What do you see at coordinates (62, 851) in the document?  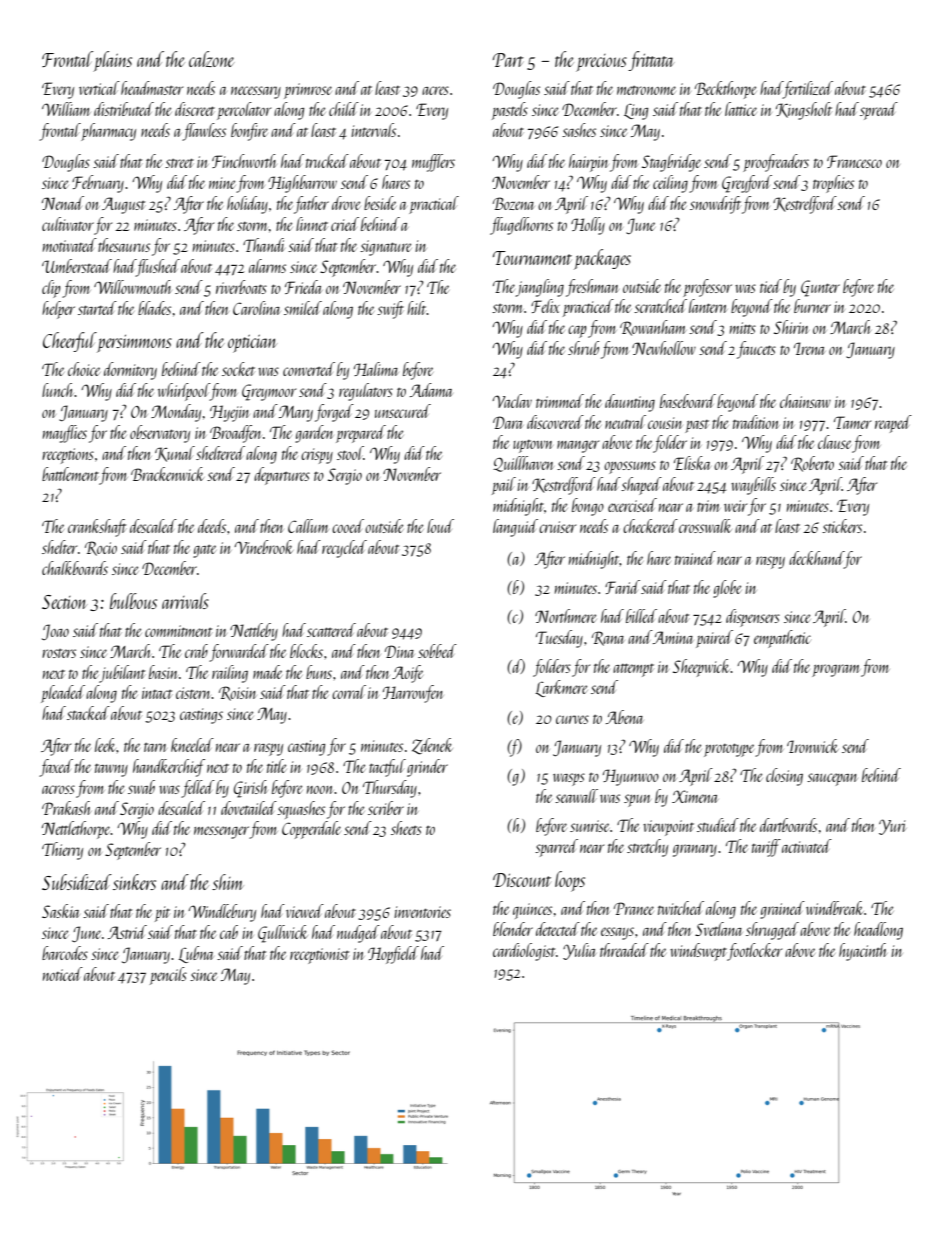 I see `Thierry` at bounding box center [62, 851].
